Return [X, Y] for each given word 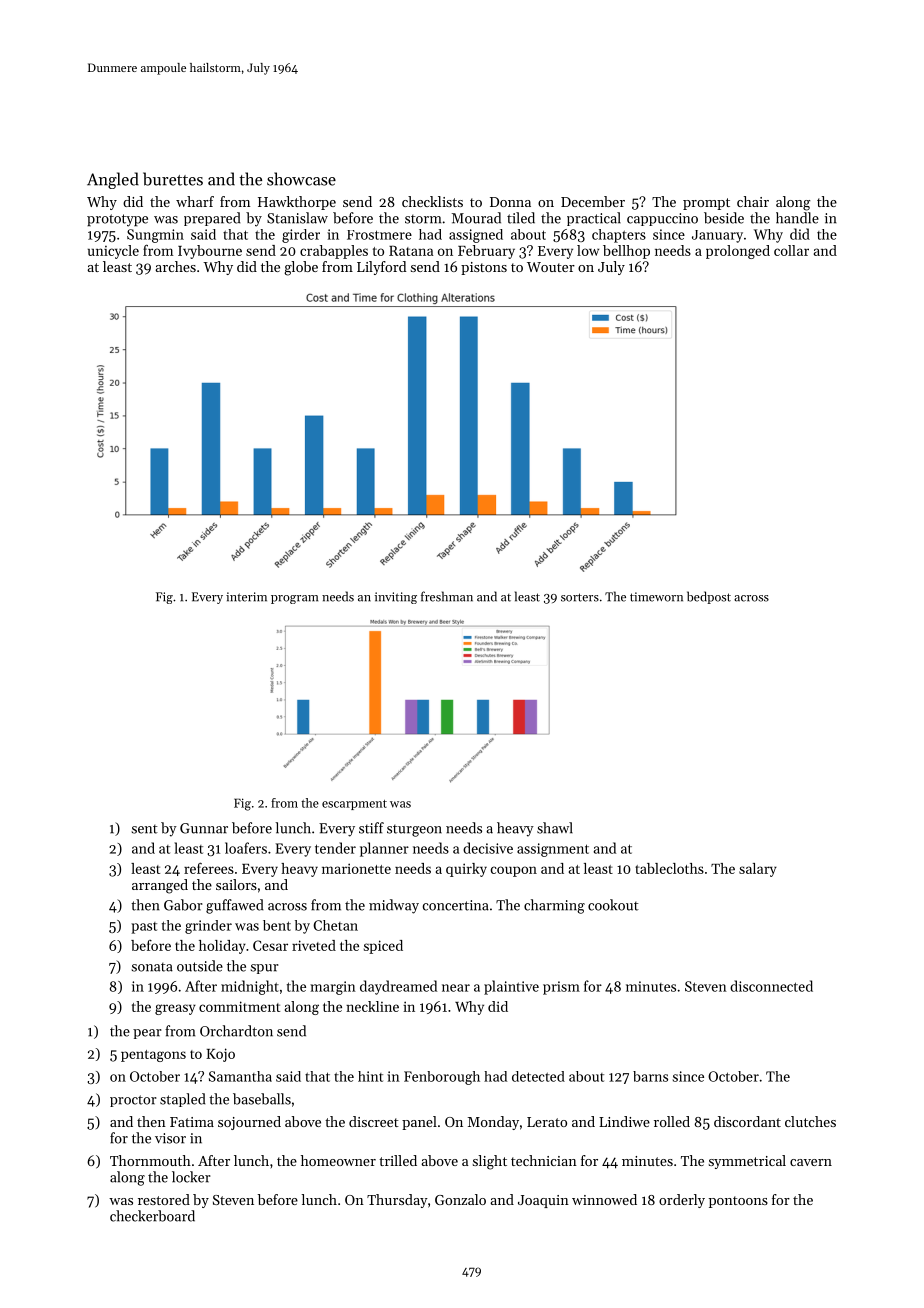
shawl [555, 828]
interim [246, 597]
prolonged [738, 252]
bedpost [709, 597]
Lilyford [382, 268]
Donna [510, 202]
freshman [447, 596]
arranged [160, 886]
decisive [488, 848]
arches [175, 266]
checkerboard [152, 1216]
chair [753, 201]
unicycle [113, 252]
